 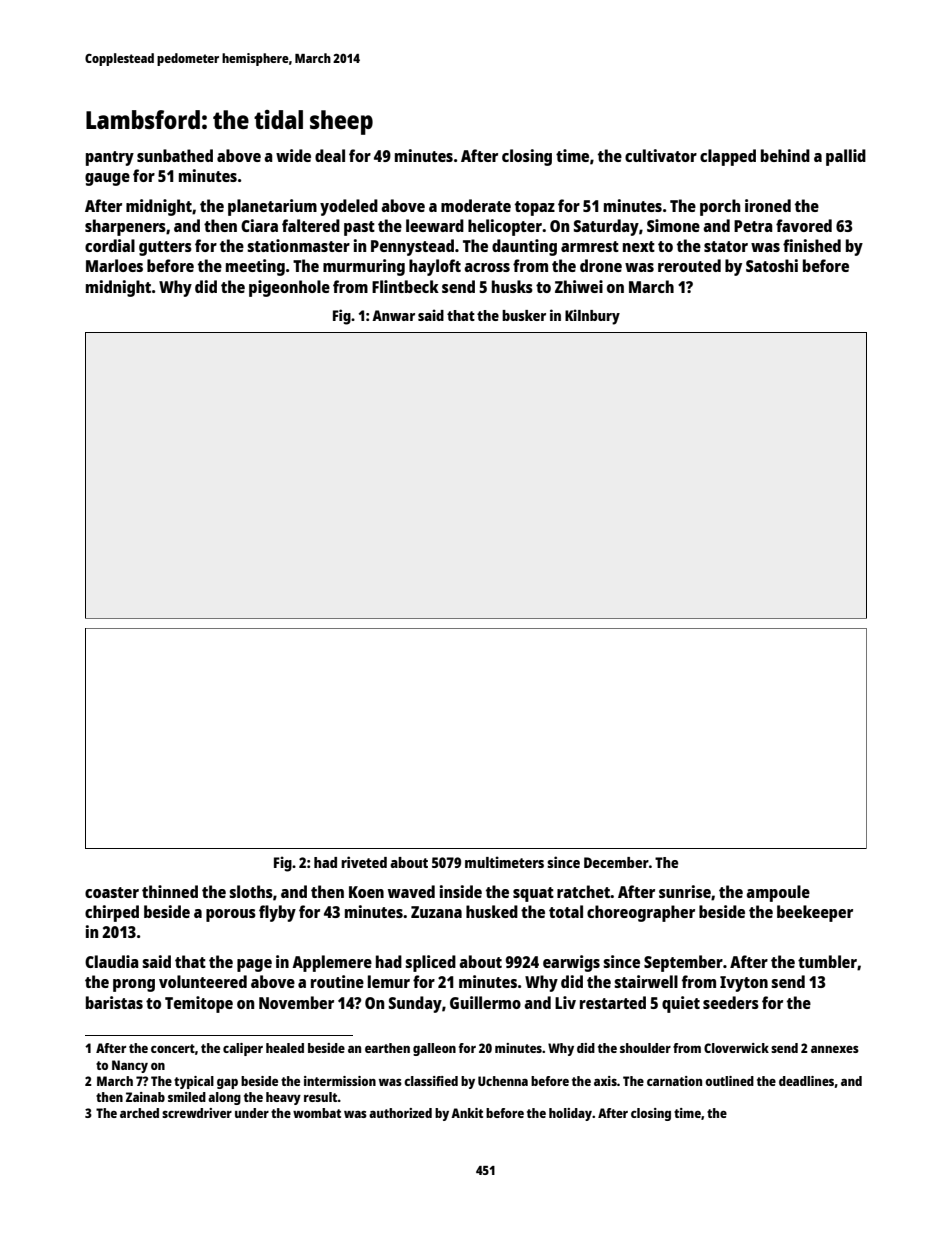 What do you see at coordinates (772, 265) in the screenshot?
I see `Satoshi` at bounding box center [772, 265].
